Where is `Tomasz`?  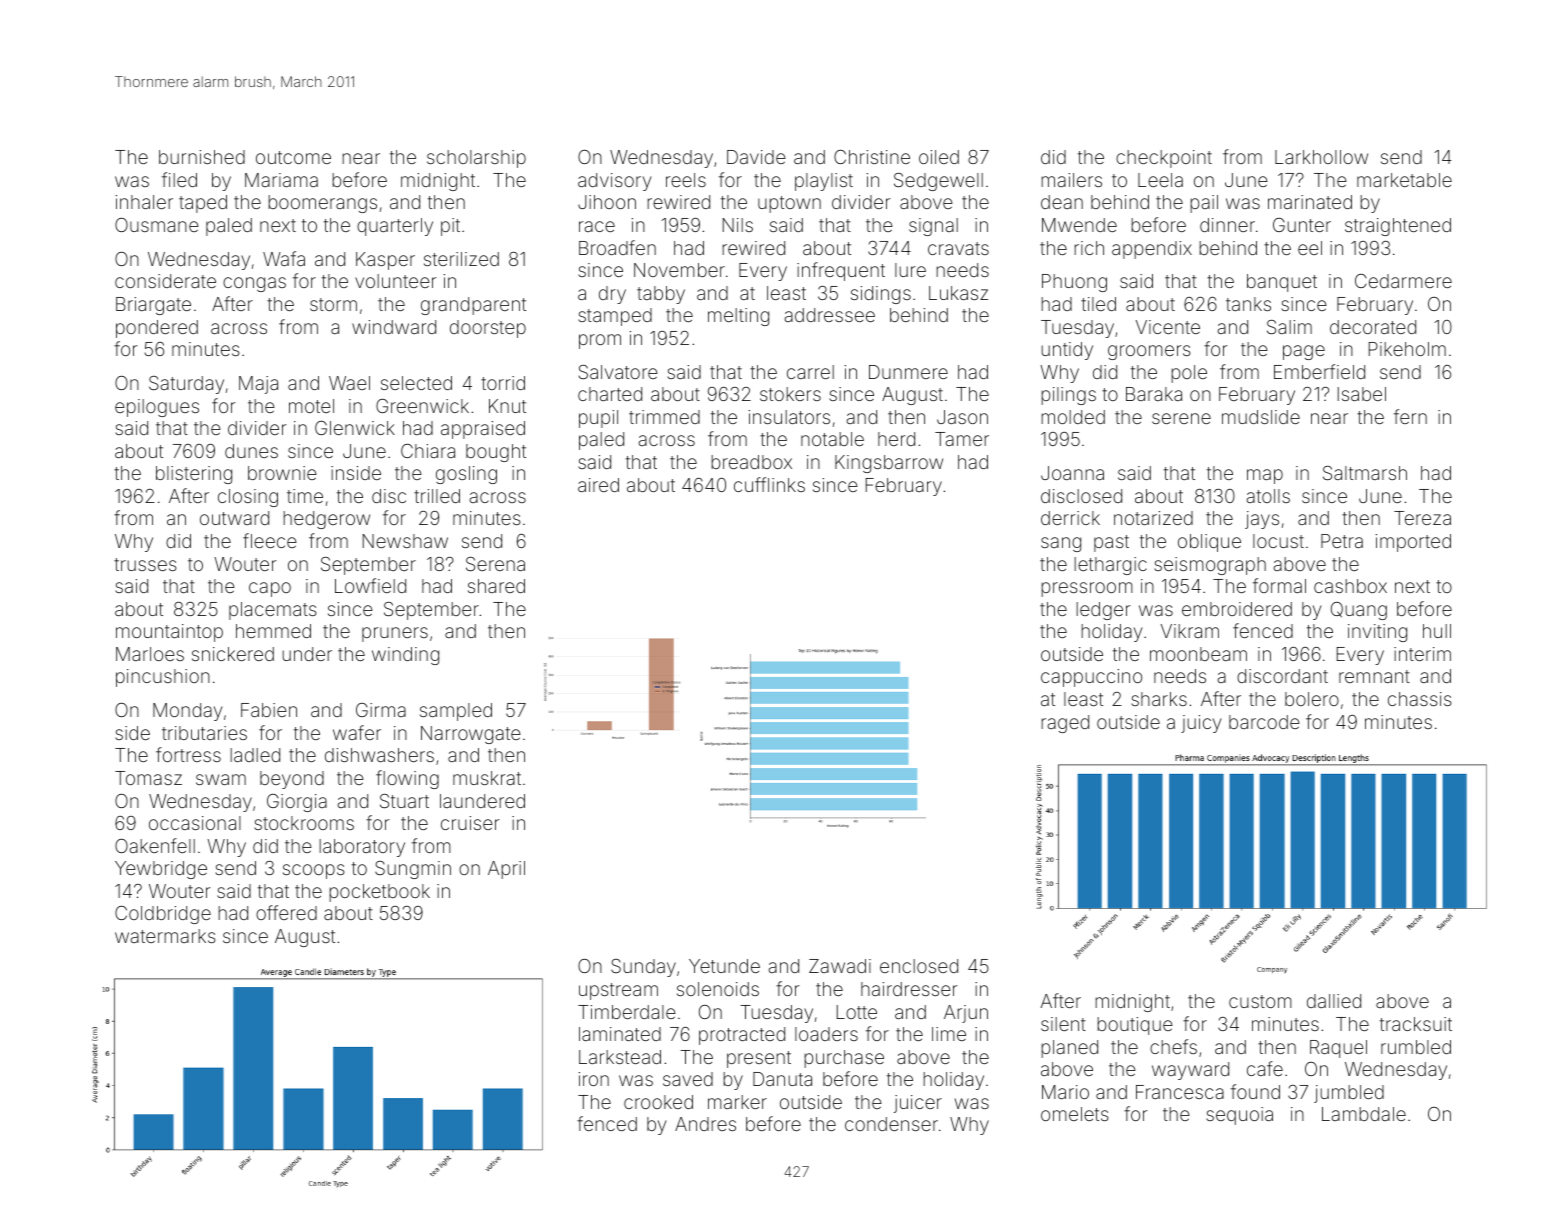 Tomasz is located at coordinates (148, 778).
